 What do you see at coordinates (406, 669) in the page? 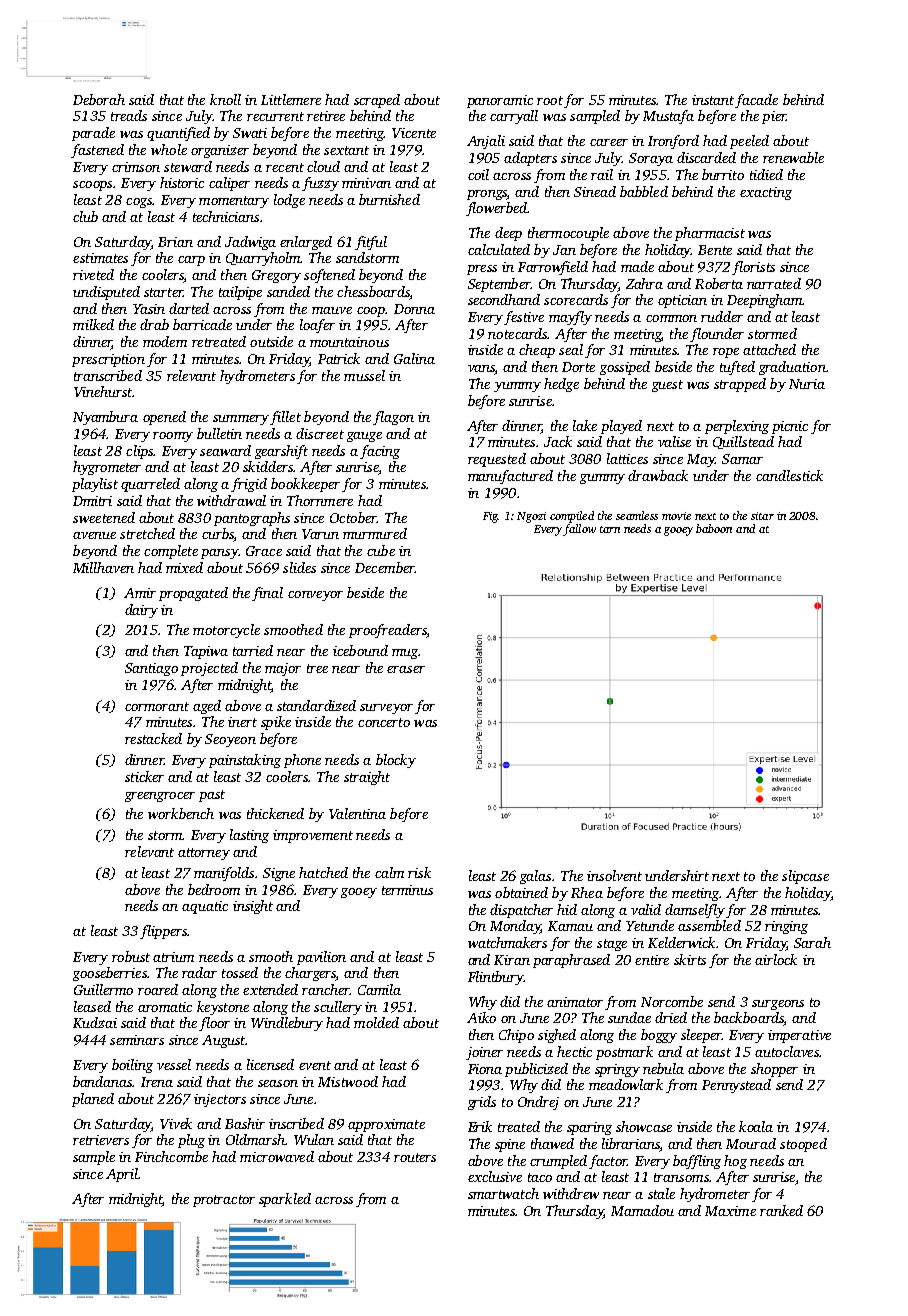
I see `eraser` at bounding box center [406, 669].
